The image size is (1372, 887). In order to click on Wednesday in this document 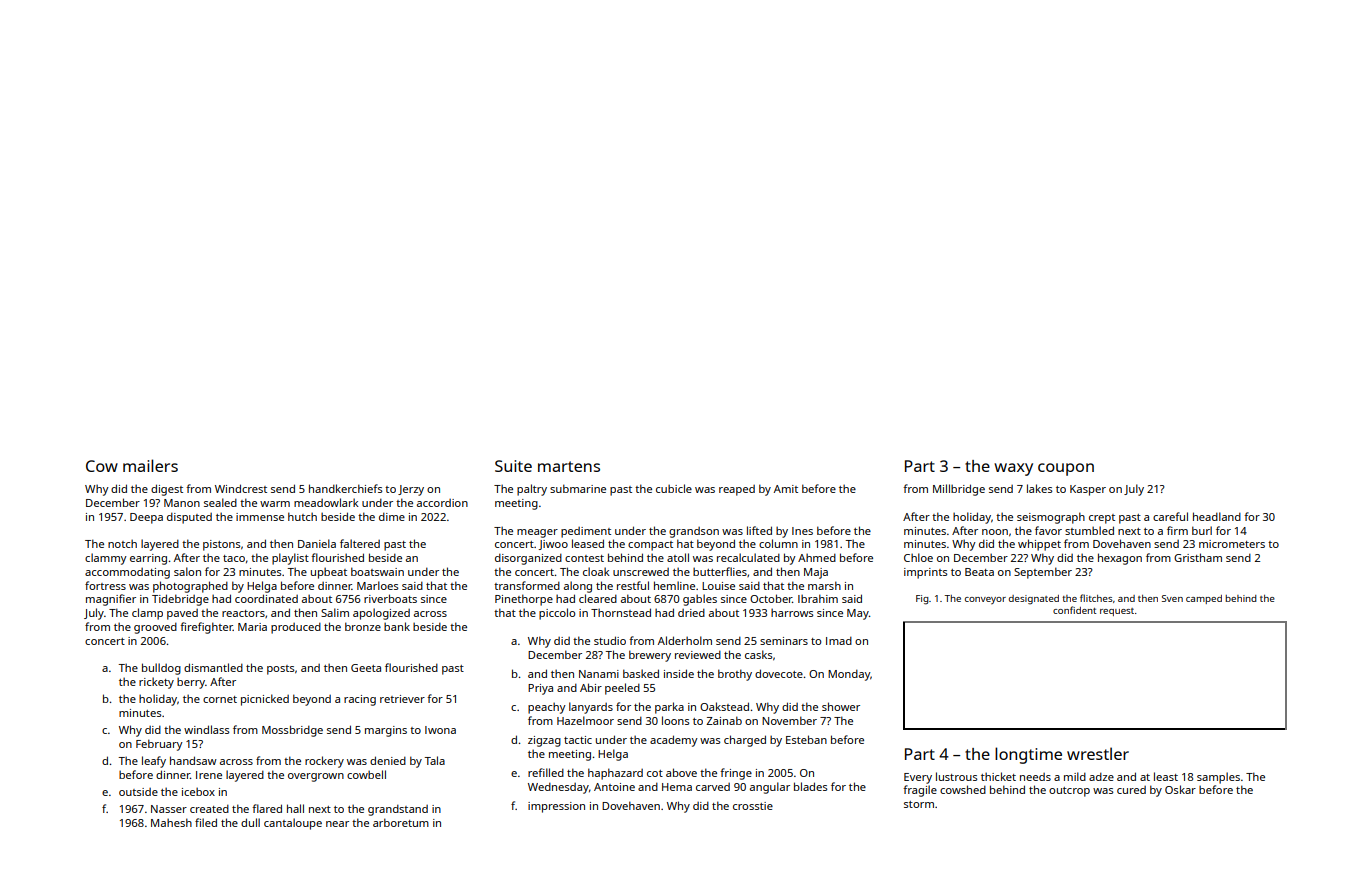, I will do `click(558, 788)`.
